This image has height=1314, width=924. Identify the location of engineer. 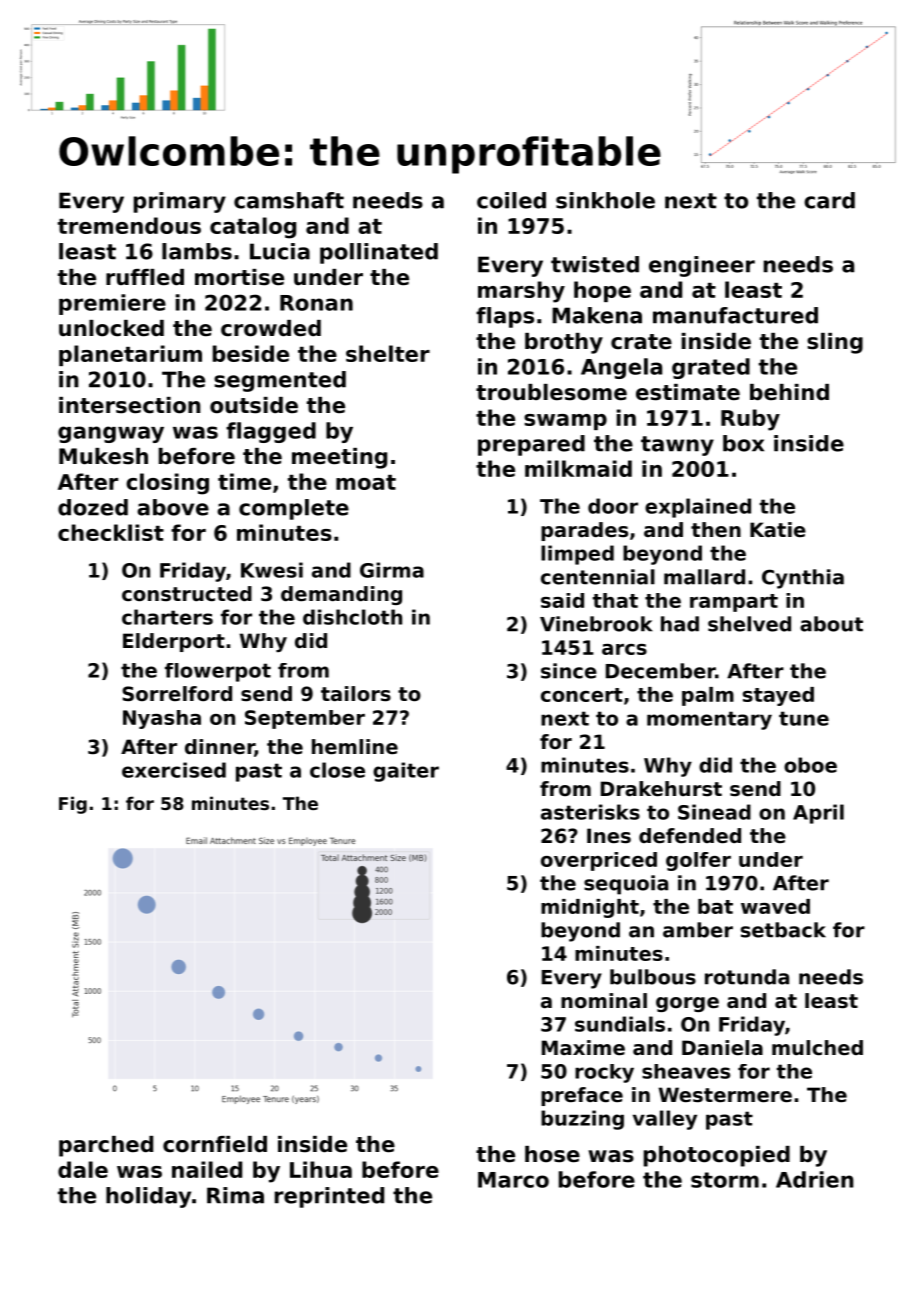
(702, 266).
